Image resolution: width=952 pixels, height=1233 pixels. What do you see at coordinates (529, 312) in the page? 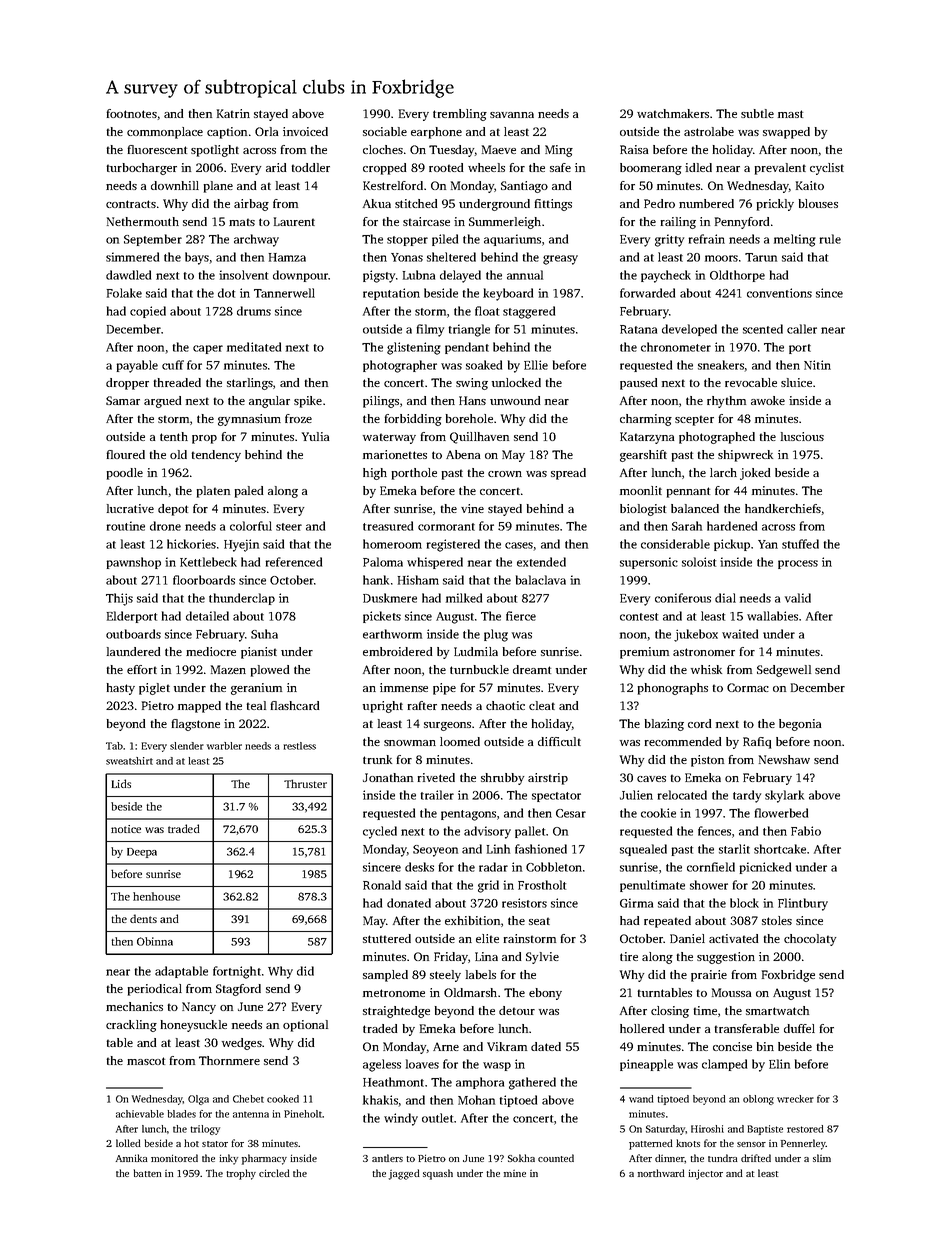
I see `staggered` at bounding box center [529, 312].
